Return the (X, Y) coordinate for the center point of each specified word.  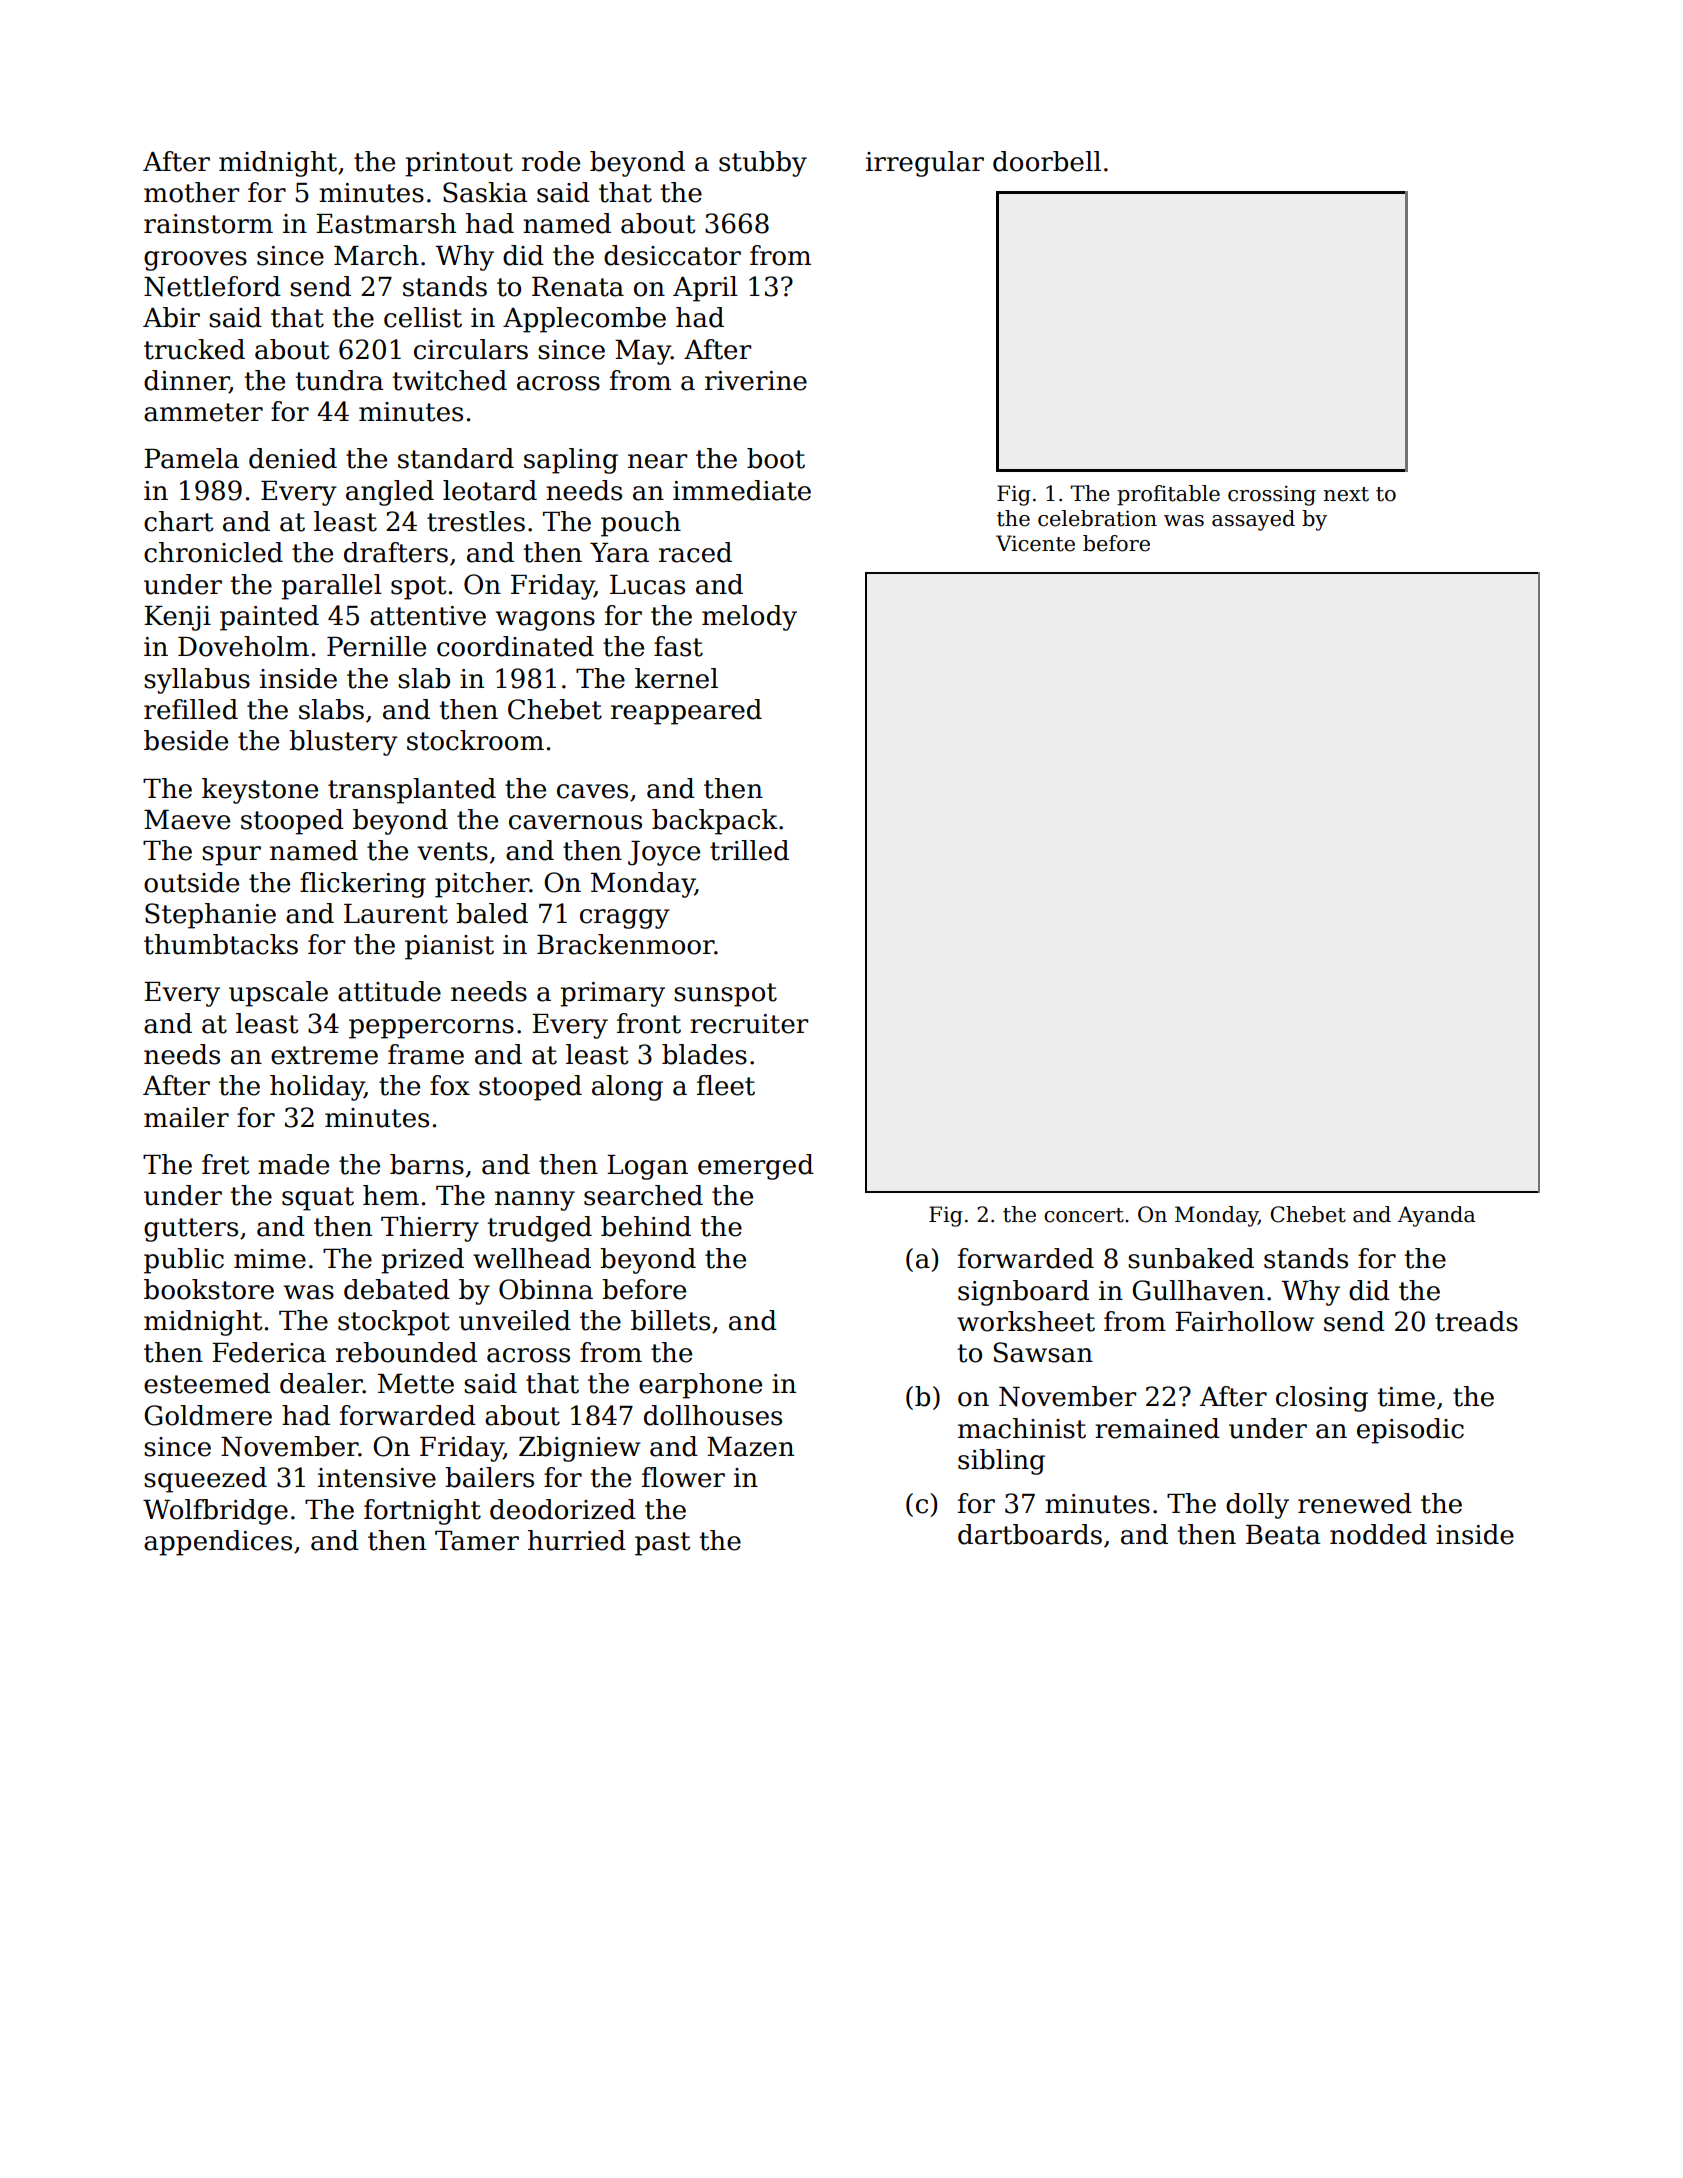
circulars (471, 349)
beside (186, 740)
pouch (641, 524)
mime (270, 1259)
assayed (1253, 520)
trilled (749, 850)
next (1346, 494)
